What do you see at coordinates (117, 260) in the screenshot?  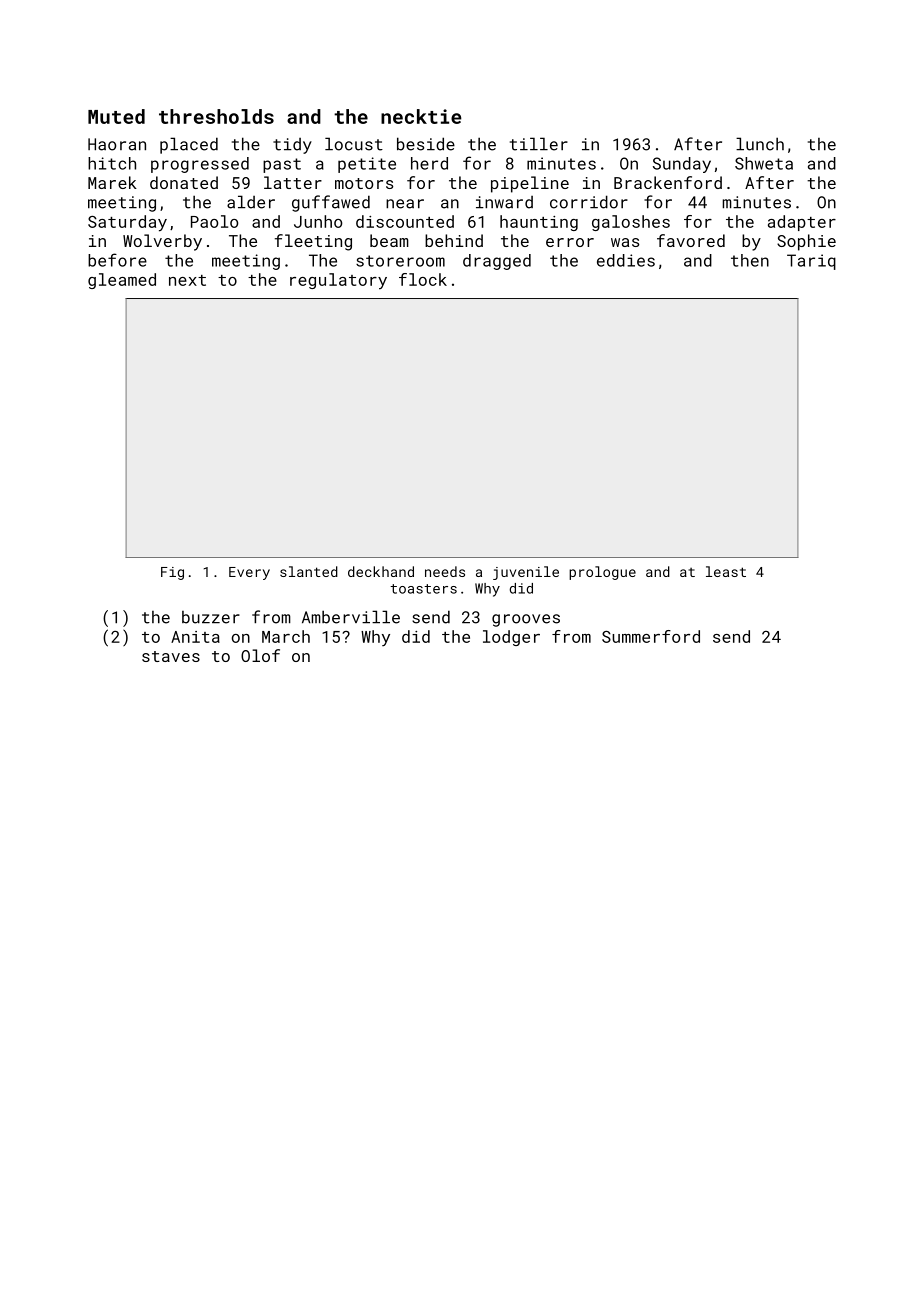 I see `before` at bounding box center [117, 260].
